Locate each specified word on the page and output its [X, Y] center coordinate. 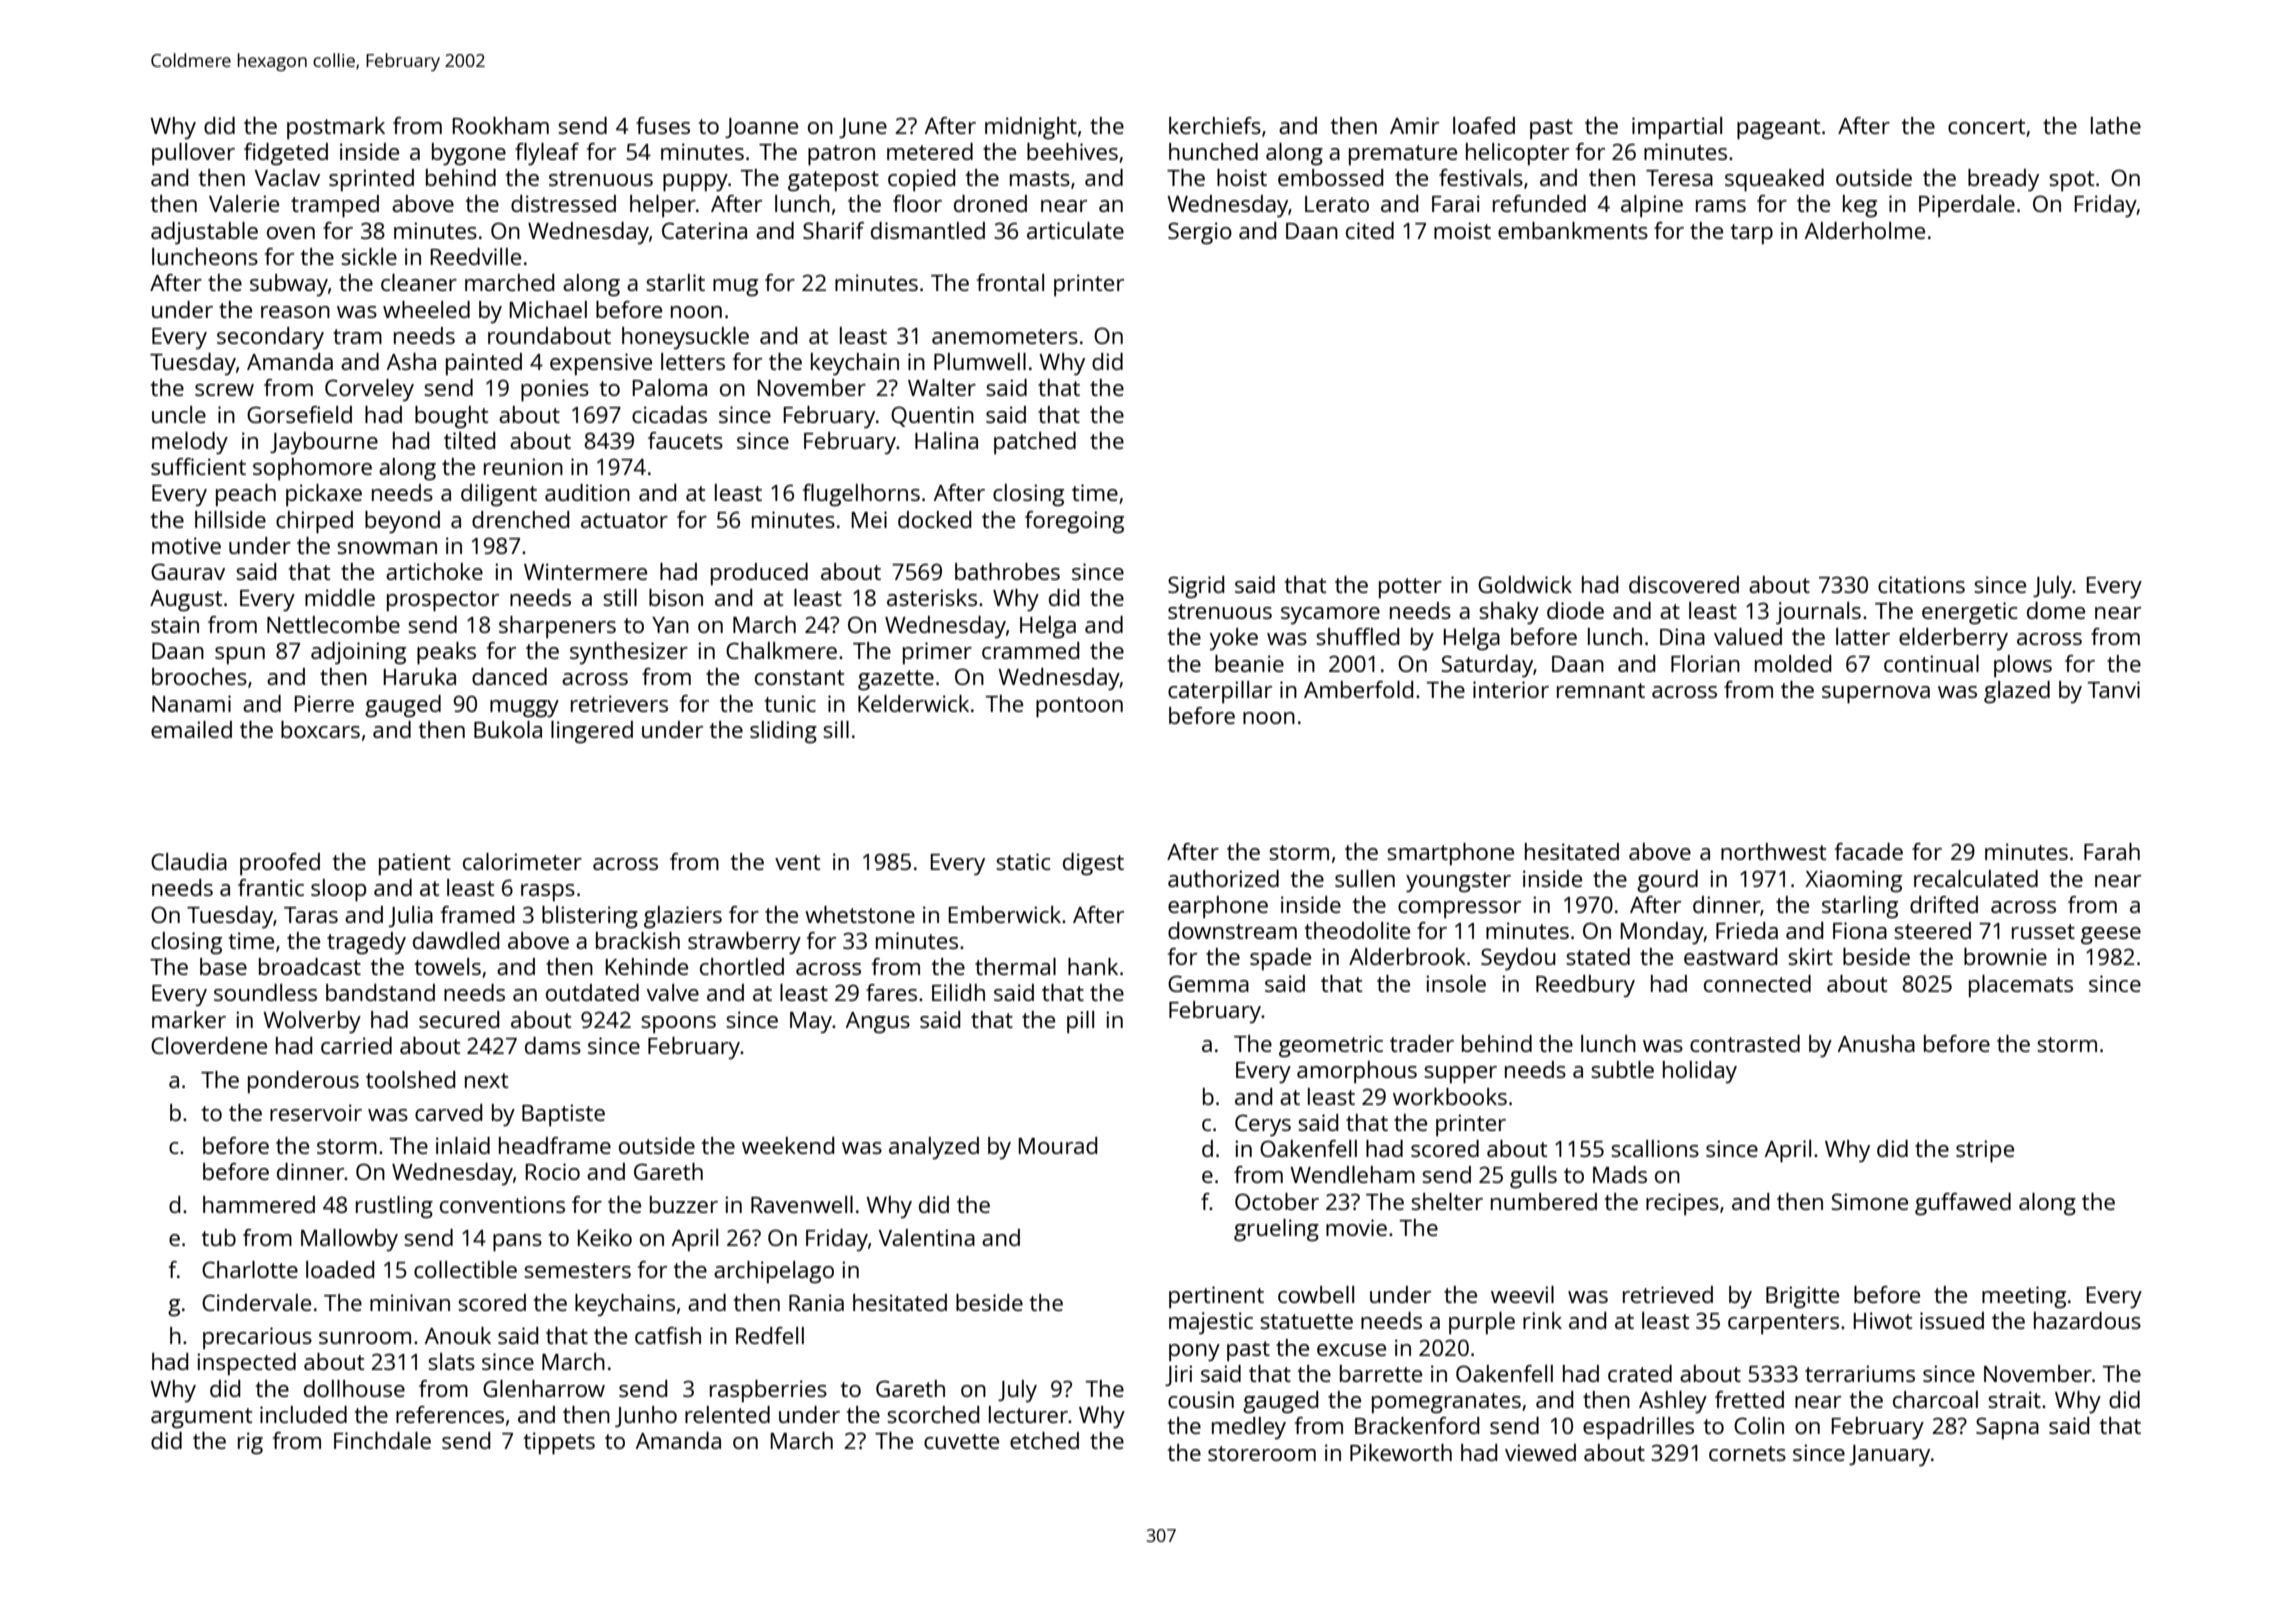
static [1023, 861]
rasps [548, 893]
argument [201, 1418]
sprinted [371, 180]
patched [1035, 443]
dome [2056, 610]
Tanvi [2114, 689]
